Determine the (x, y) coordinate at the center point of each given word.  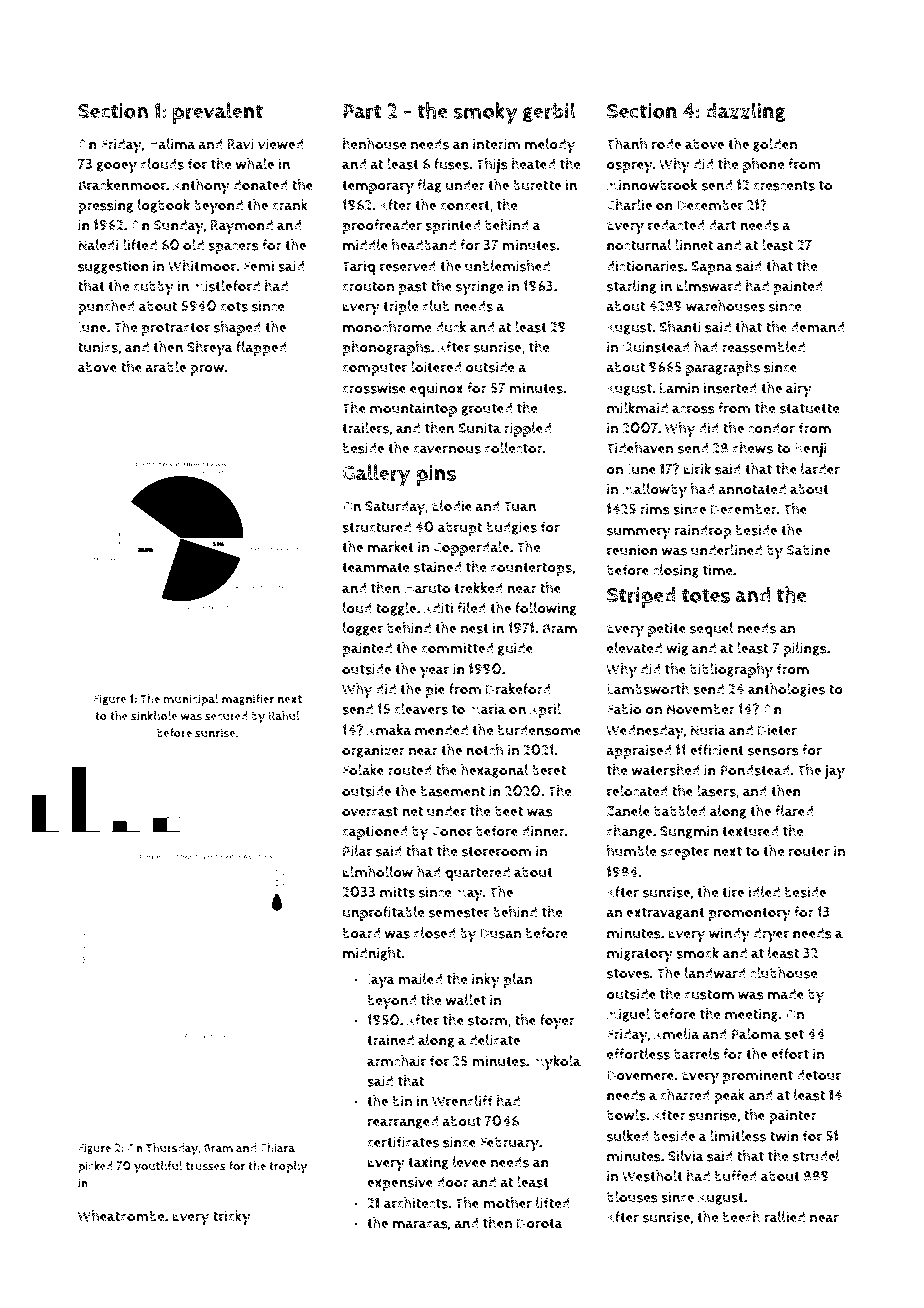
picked (95, 1167)
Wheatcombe (121, 1216)
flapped (261, 348)
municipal (190, 700)
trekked (478, 588)
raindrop (703, 531)
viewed (281, 144)
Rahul (284, 716)
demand (817, 327)
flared (794, 811)
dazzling (745, 112)
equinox (436, 389)
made (786, 994)
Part (362, 111)
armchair (396, 1061)
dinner (543, 831)
